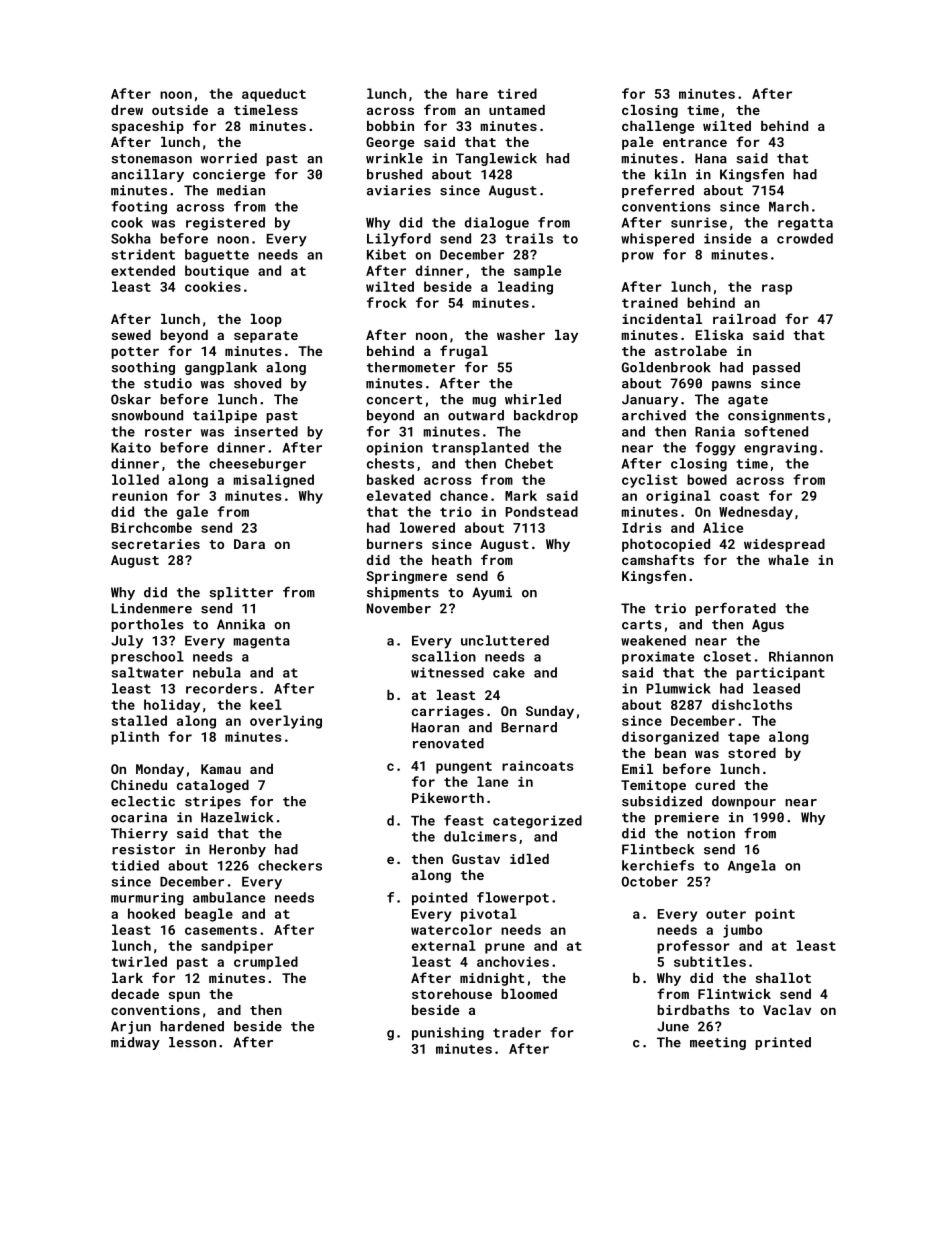  What do you see at coordinates (399, 608) in the screenshot?
I see `November` at bounding box center [399, 608].
